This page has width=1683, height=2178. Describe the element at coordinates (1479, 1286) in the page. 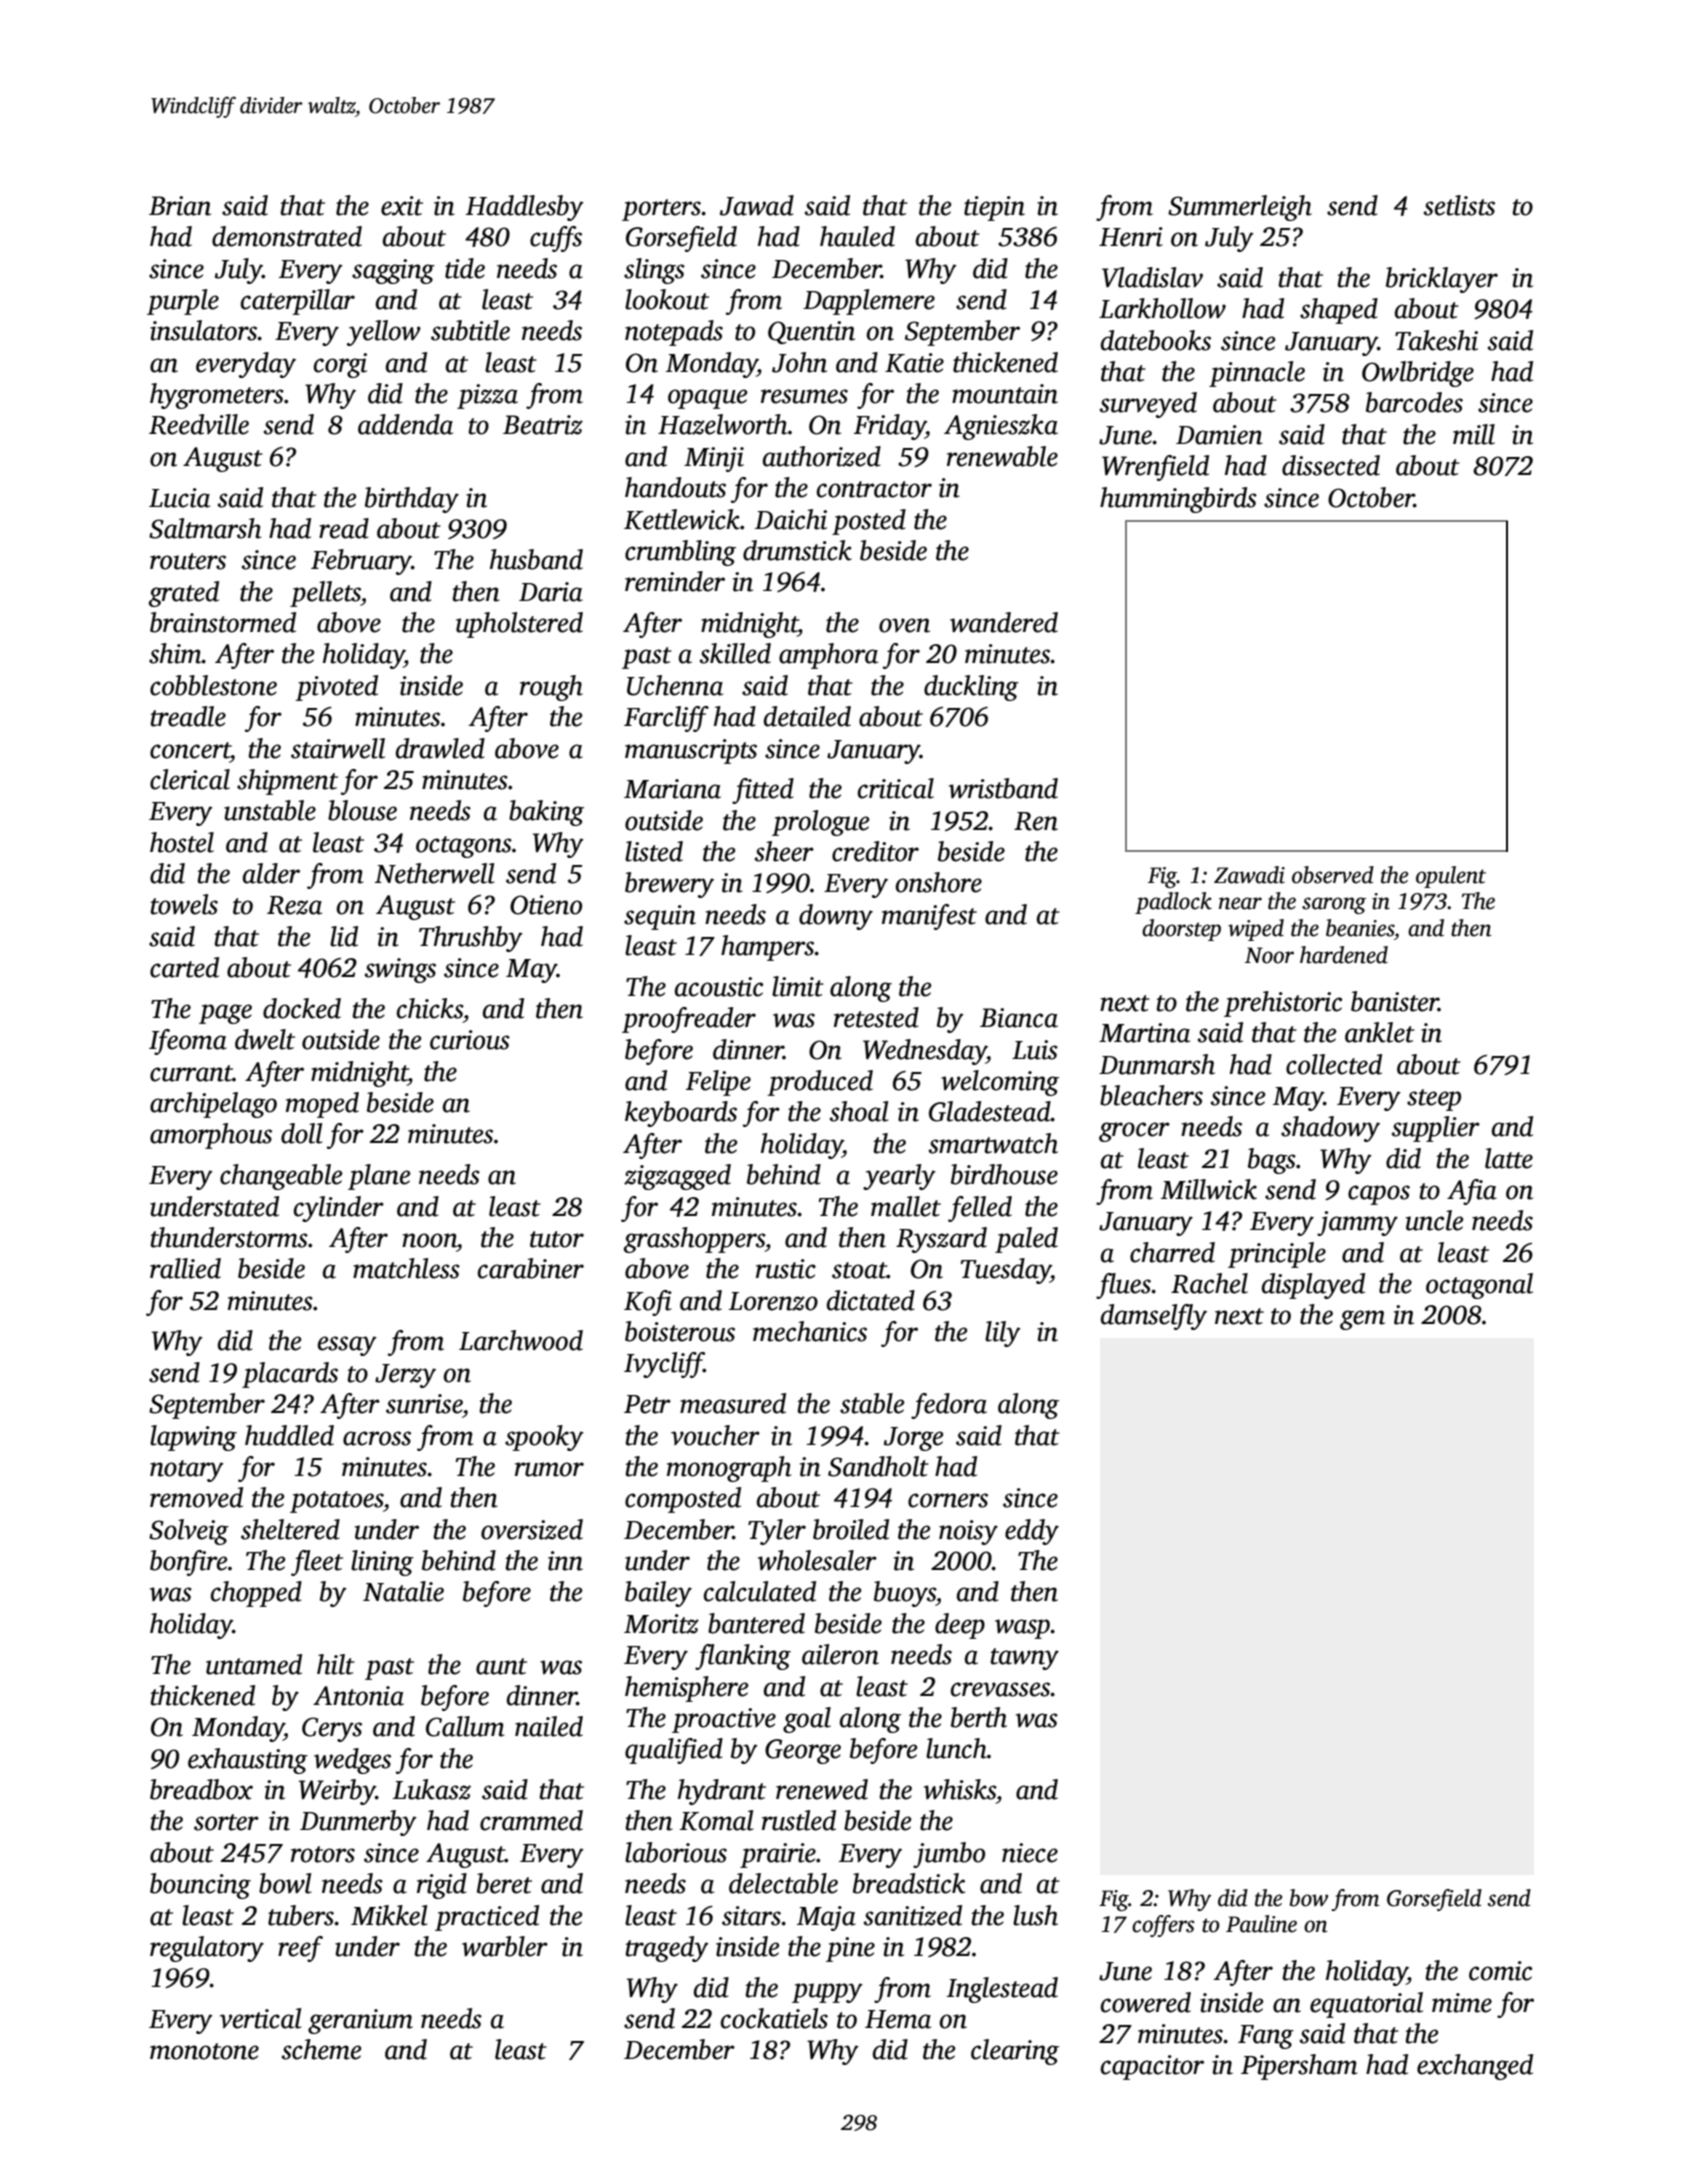

I see `octagonal` at that location.
